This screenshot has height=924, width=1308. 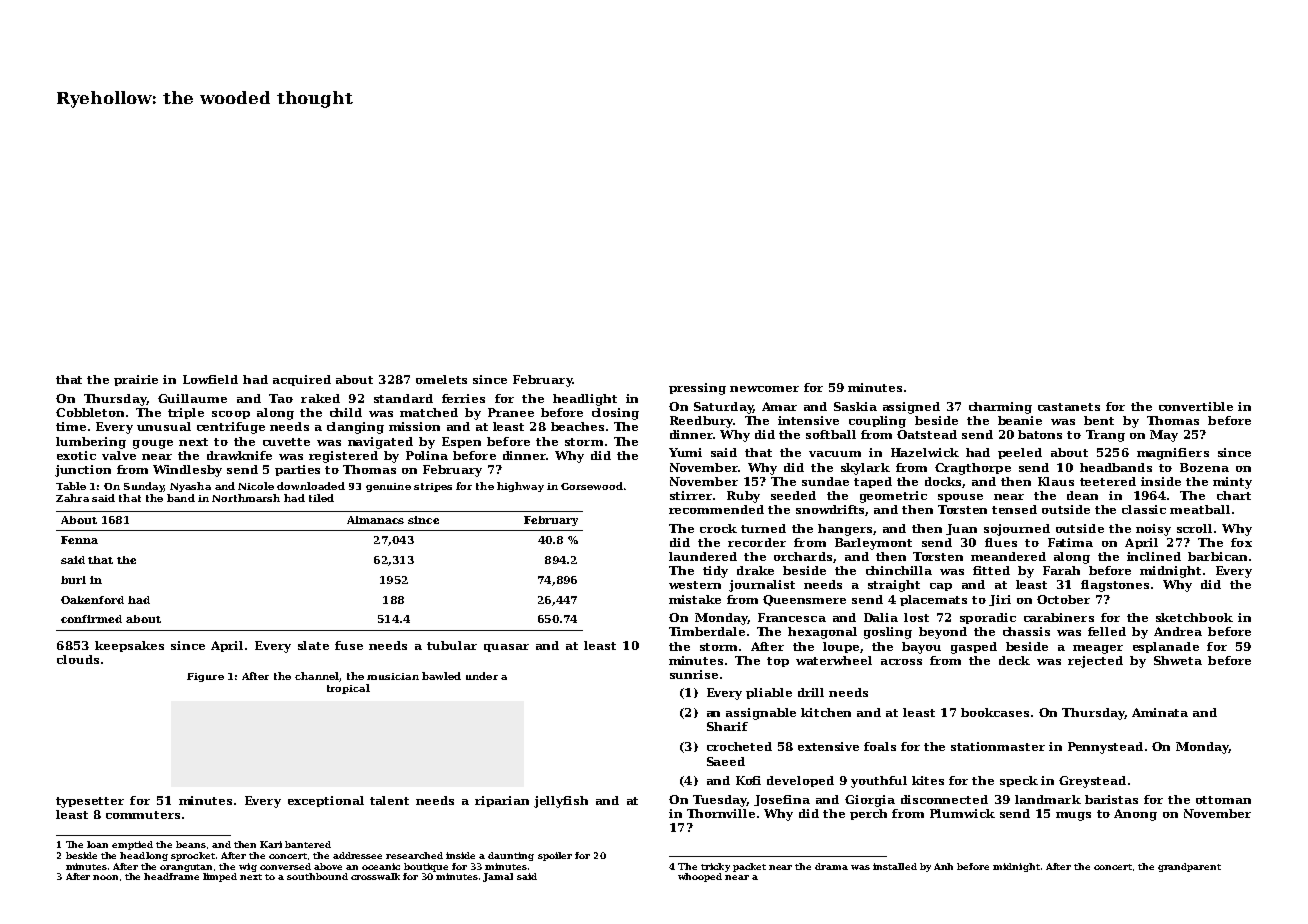 What do you see at coordinates (726, 761) in the screenshot?
I see `Saeed` at bounding box center [726, 761].
